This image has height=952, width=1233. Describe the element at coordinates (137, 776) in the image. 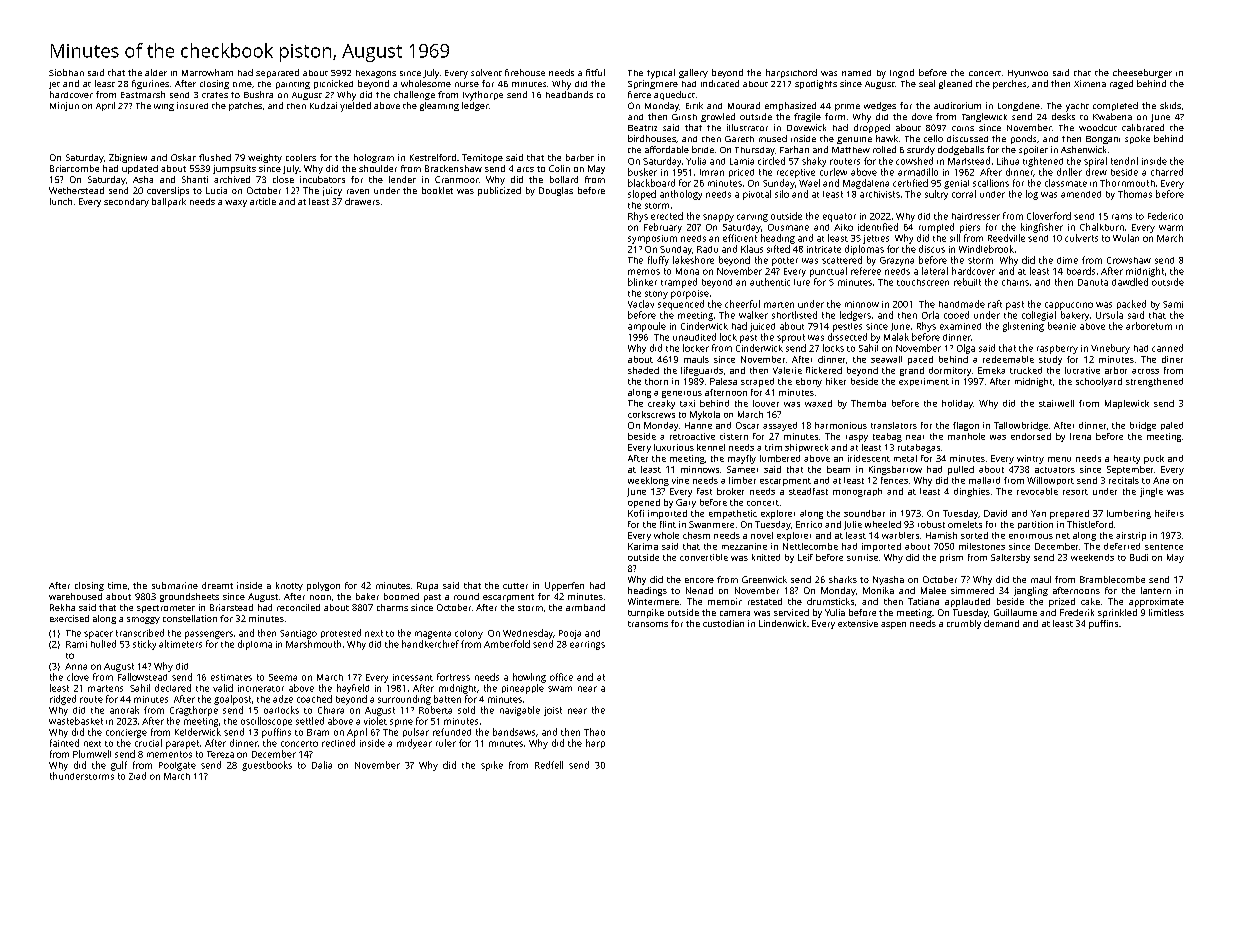

I see `Ziad` at that location.
